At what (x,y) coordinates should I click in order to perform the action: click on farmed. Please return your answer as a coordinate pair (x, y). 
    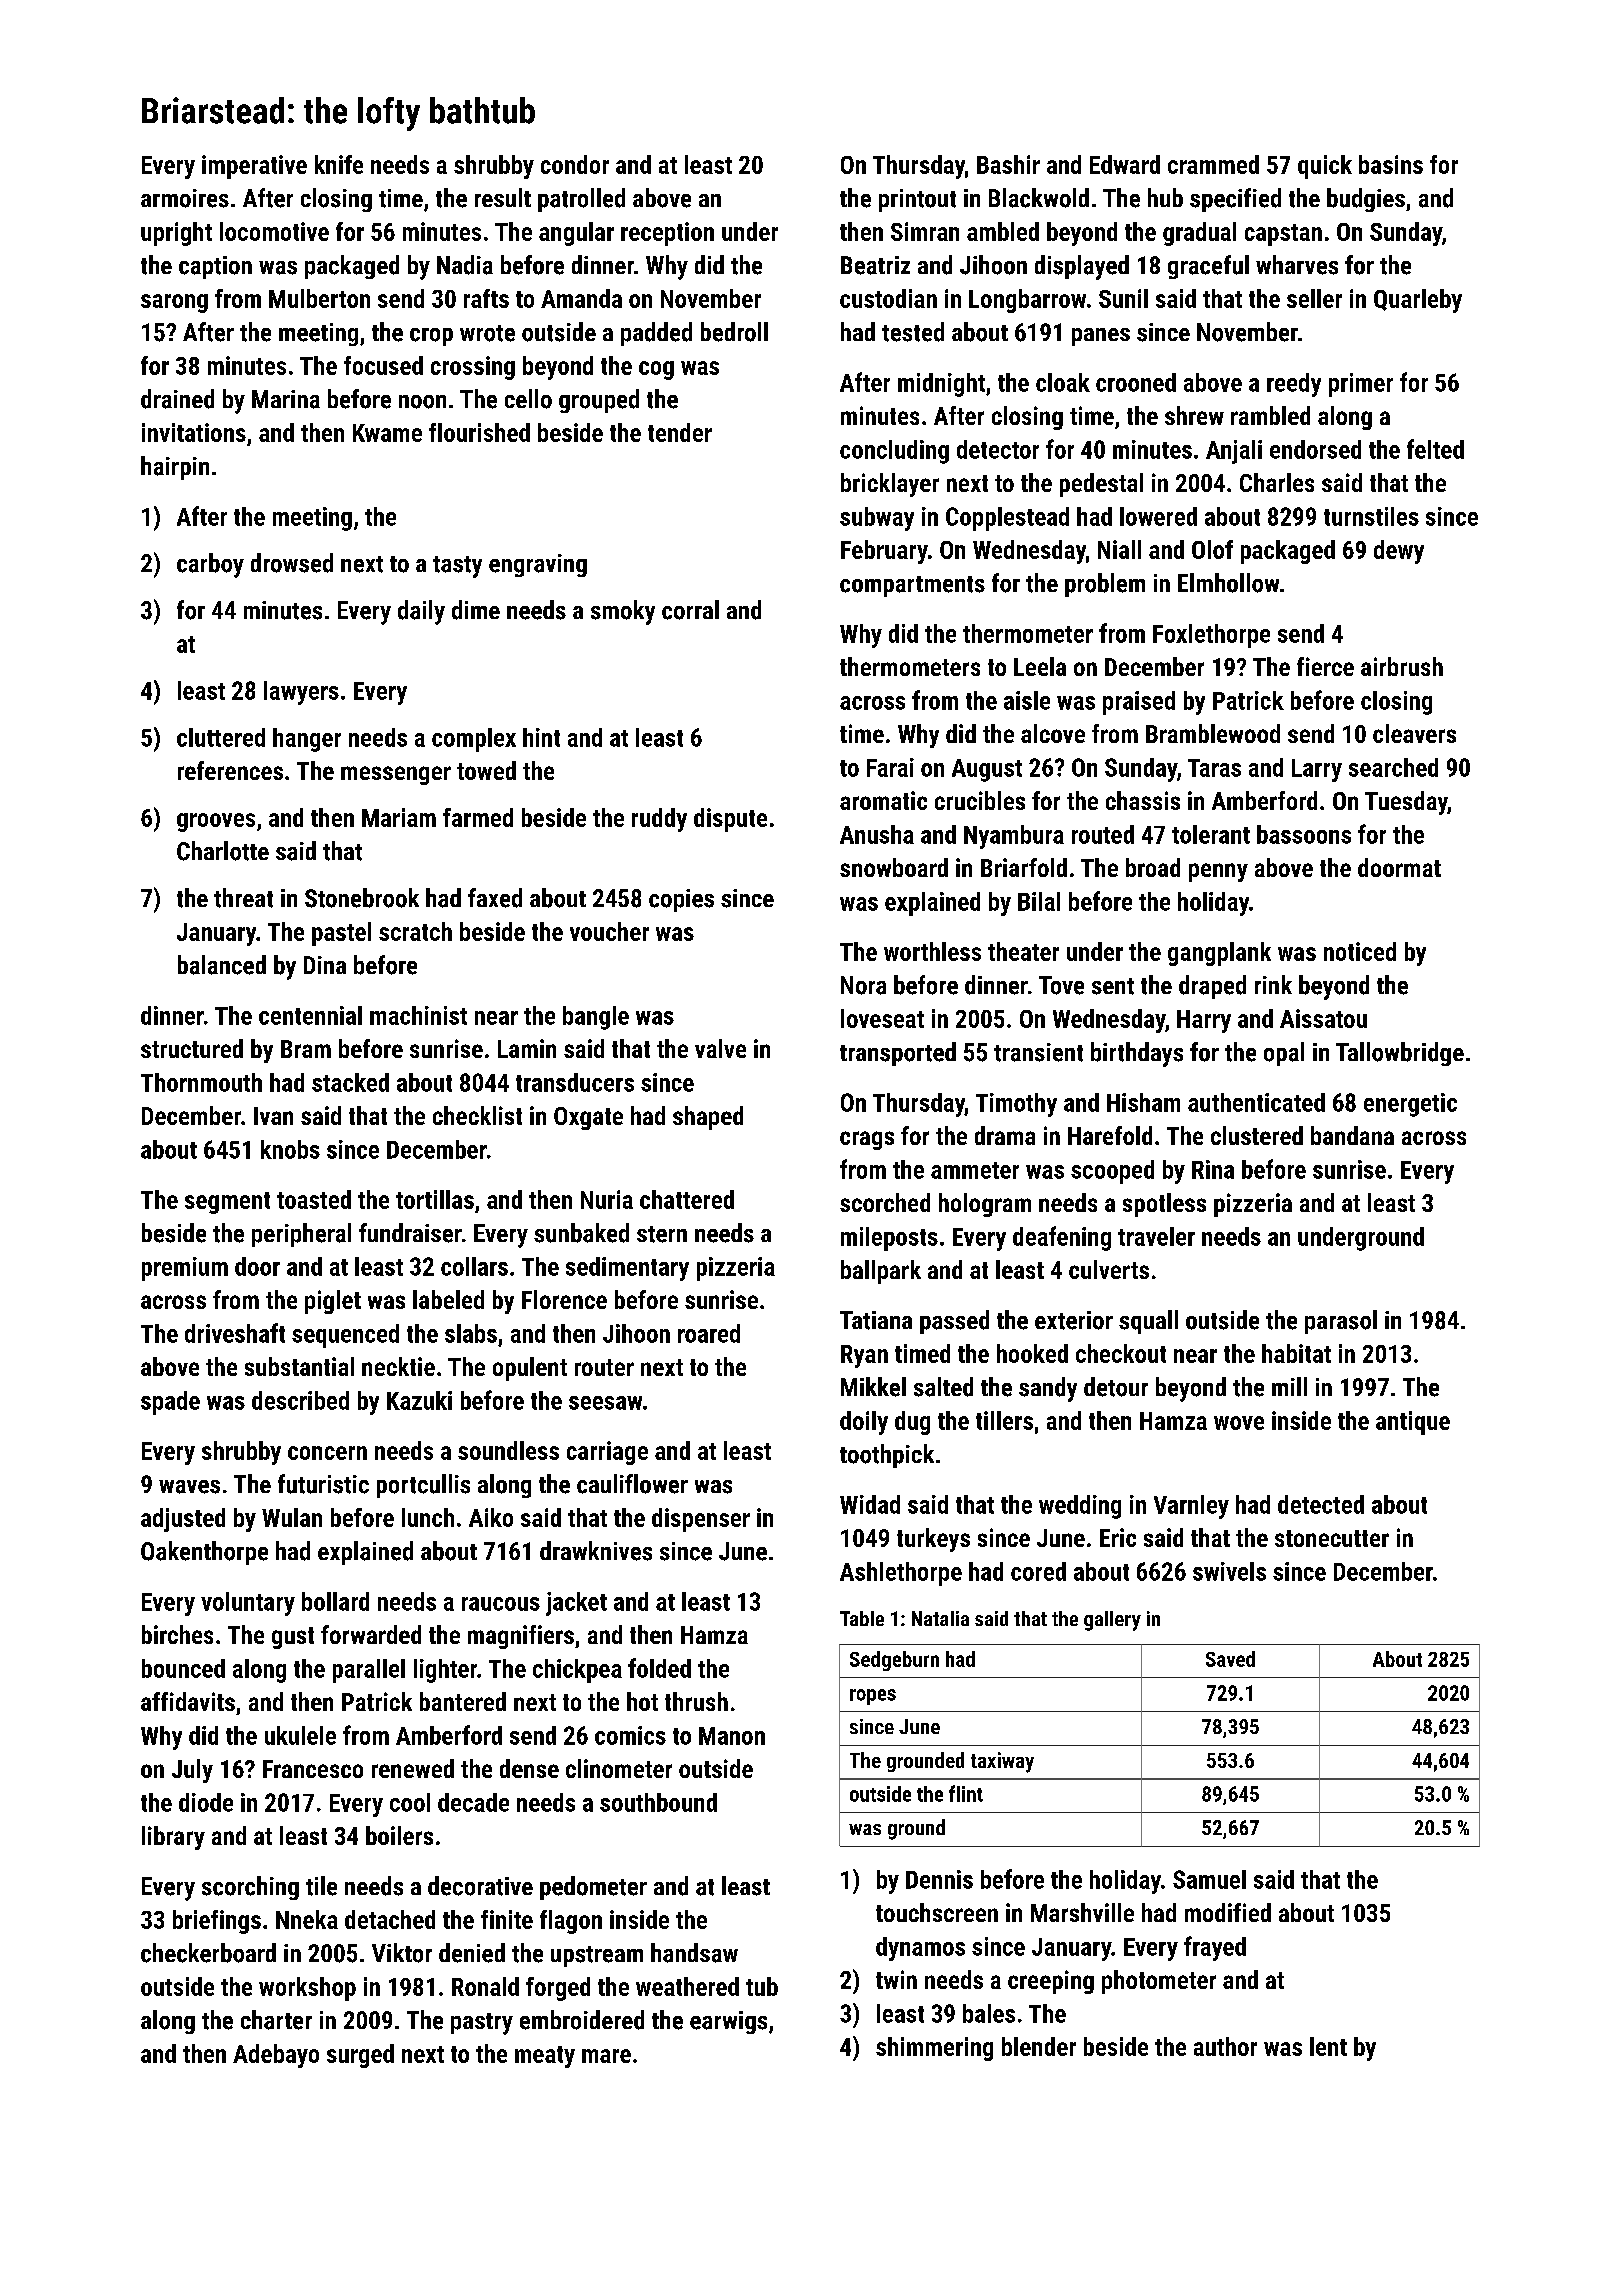
    Looking at the image, I should click on (478, 817).
